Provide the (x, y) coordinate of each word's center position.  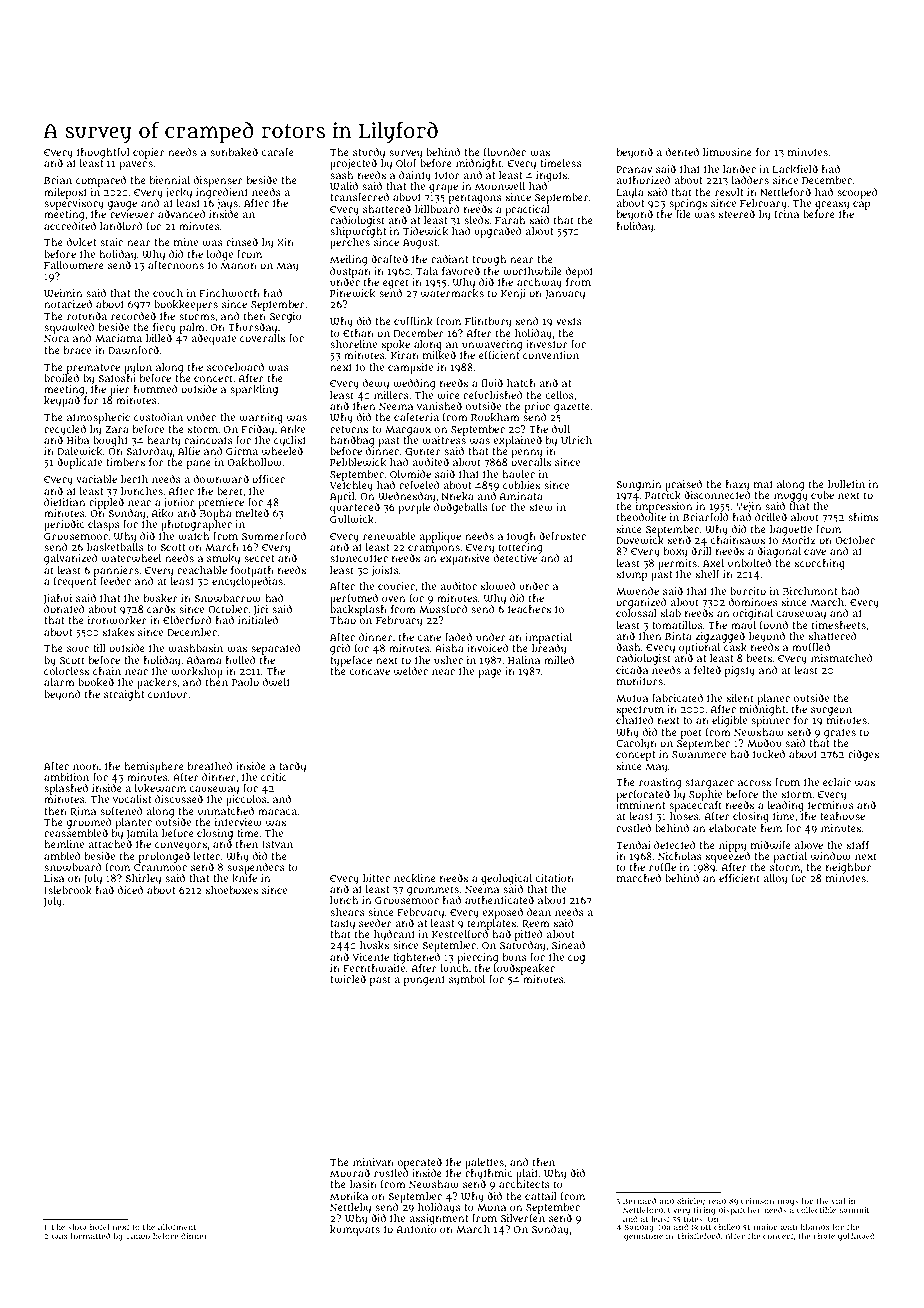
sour (78, 649)
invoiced (488, 648)
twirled (348, 979)
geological (506, 879)
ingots (551, 176)
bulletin (846, 484)
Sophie (705, 795)
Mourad (350, 1173)
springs (688, 204)
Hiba (78, 440)
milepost (65, 193)
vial (838, 1201)
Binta (678, 636)
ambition (66, 777)
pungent (424, 981)
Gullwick (352, 520)
